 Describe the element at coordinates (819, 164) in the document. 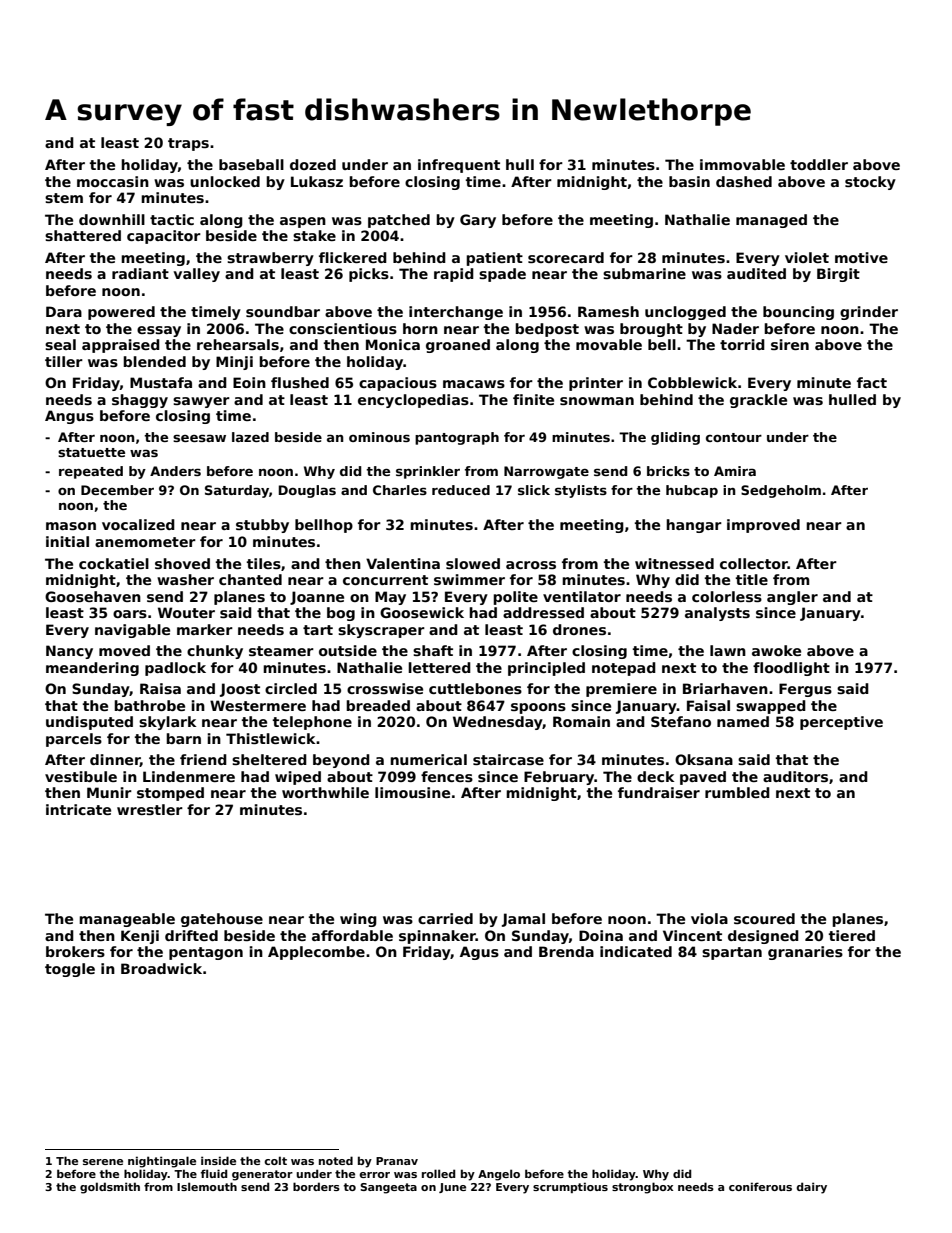

I see `toddler` at that location.
